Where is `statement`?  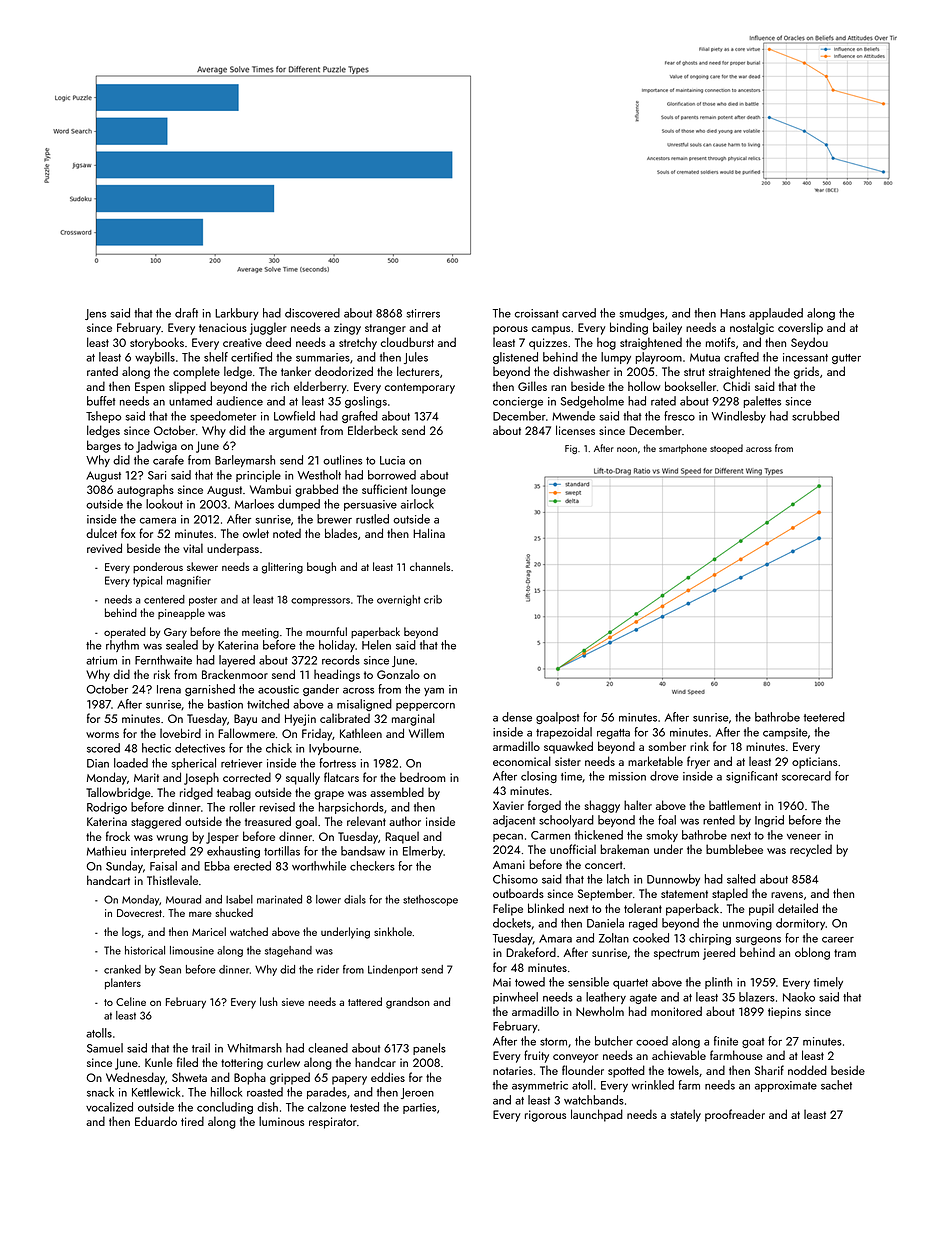
statement is located at coordinates (684, 894).
